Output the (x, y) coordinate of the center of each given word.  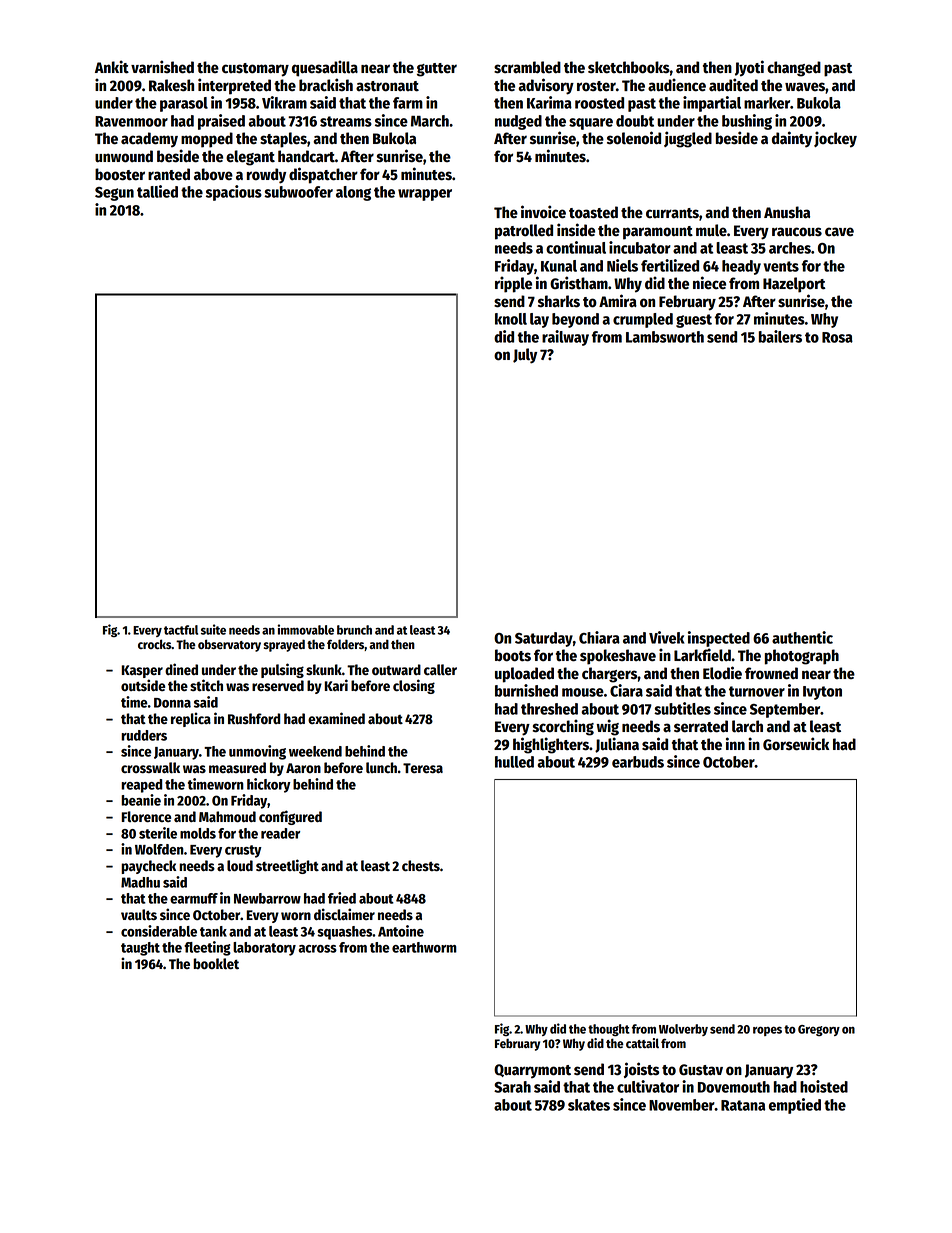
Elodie (722, 673)
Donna (172, 703)
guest (694, 321)
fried (342, 898)
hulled (514, 762)
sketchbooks (629, 67)
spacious (234, 193)
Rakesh (171, 85)
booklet (216, 964)
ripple (513, 284)
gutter (437, 70)
